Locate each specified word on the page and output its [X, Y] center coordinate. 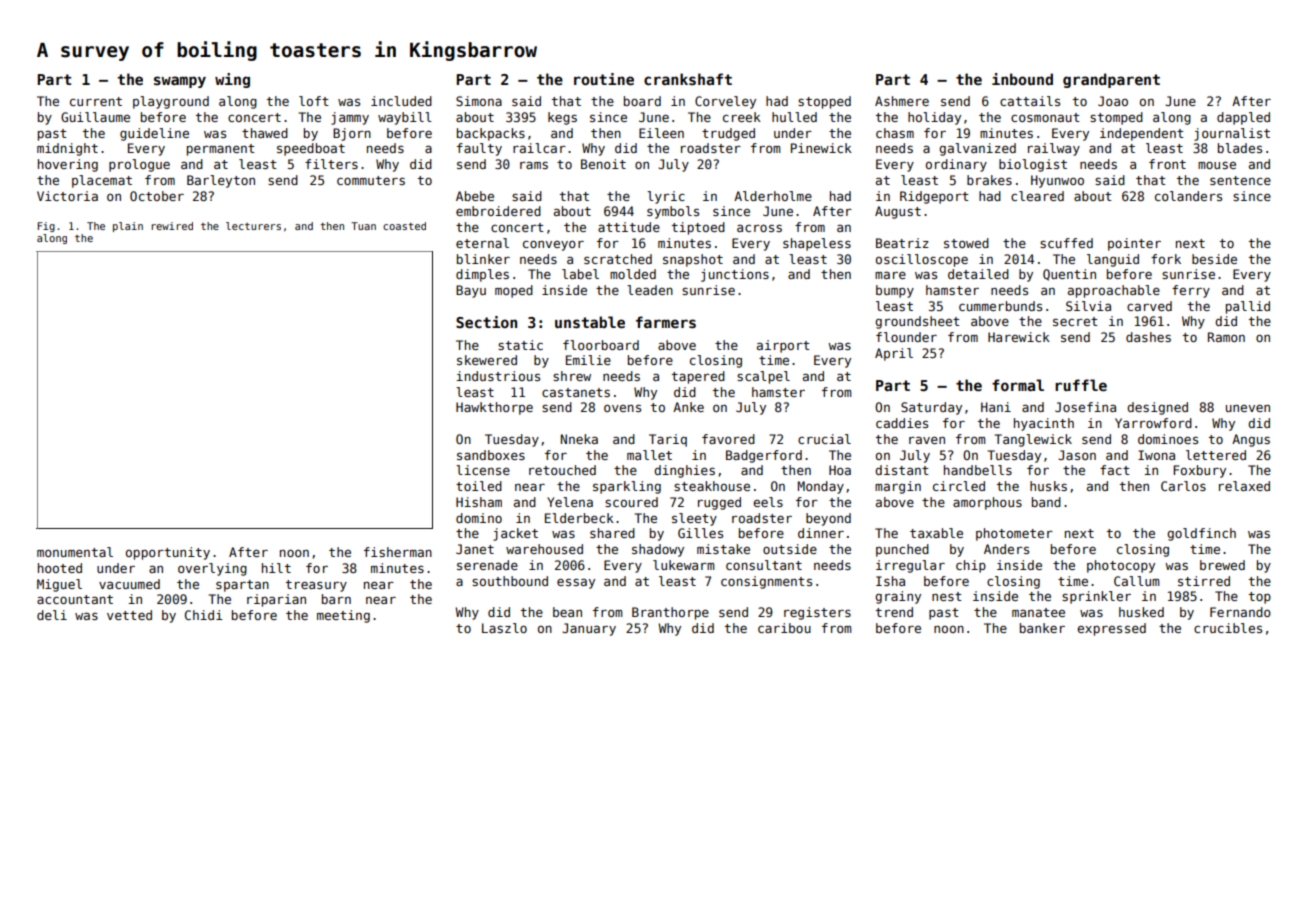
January [589, 629]
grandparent [1111, 80]
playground [171, 102]
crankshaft [688, 79]
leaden [650, 290]
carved [1149, 306]
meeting [343, 616]
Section [486, 322]
